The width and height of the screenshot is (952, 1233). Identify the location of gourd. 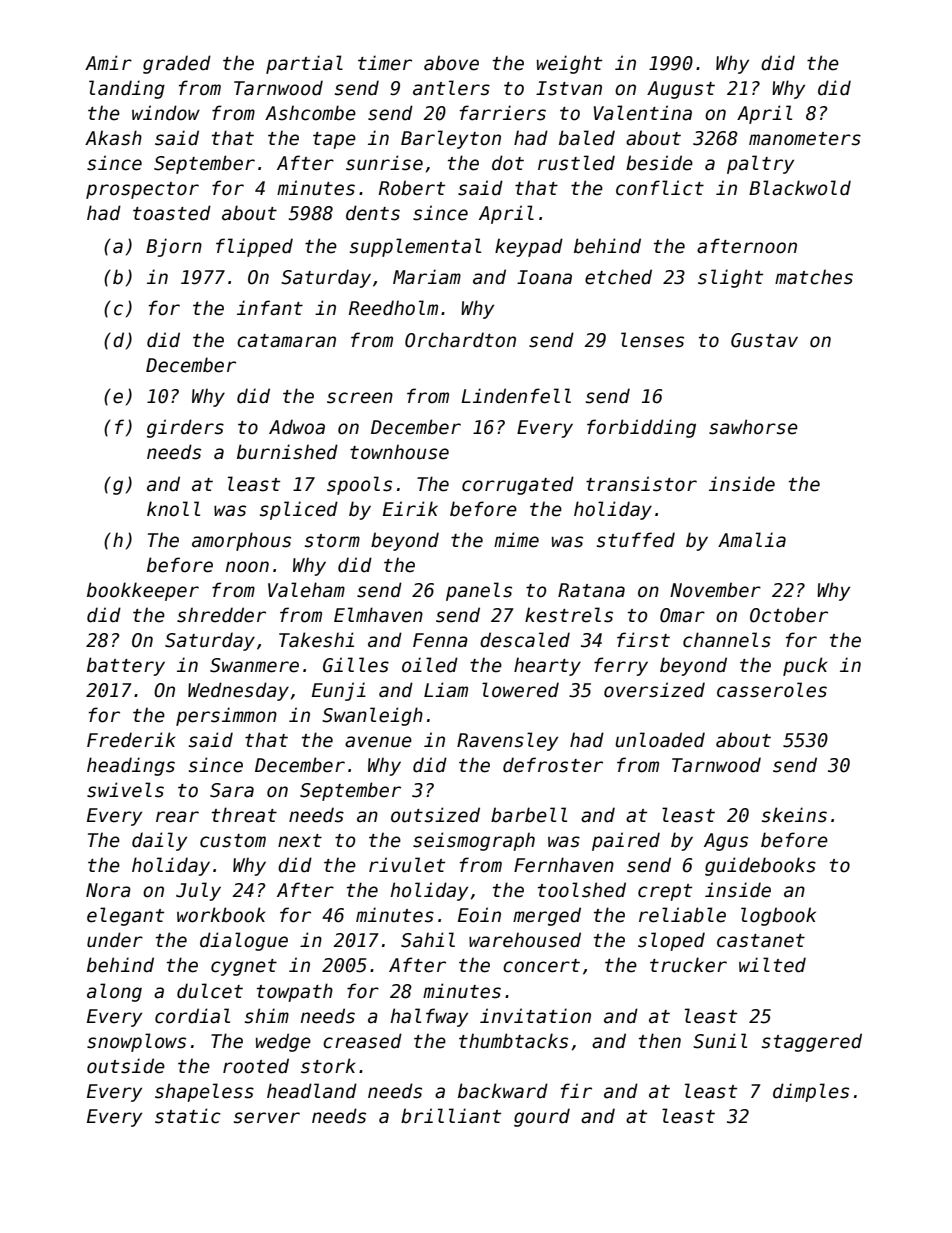
(542, 1117).
